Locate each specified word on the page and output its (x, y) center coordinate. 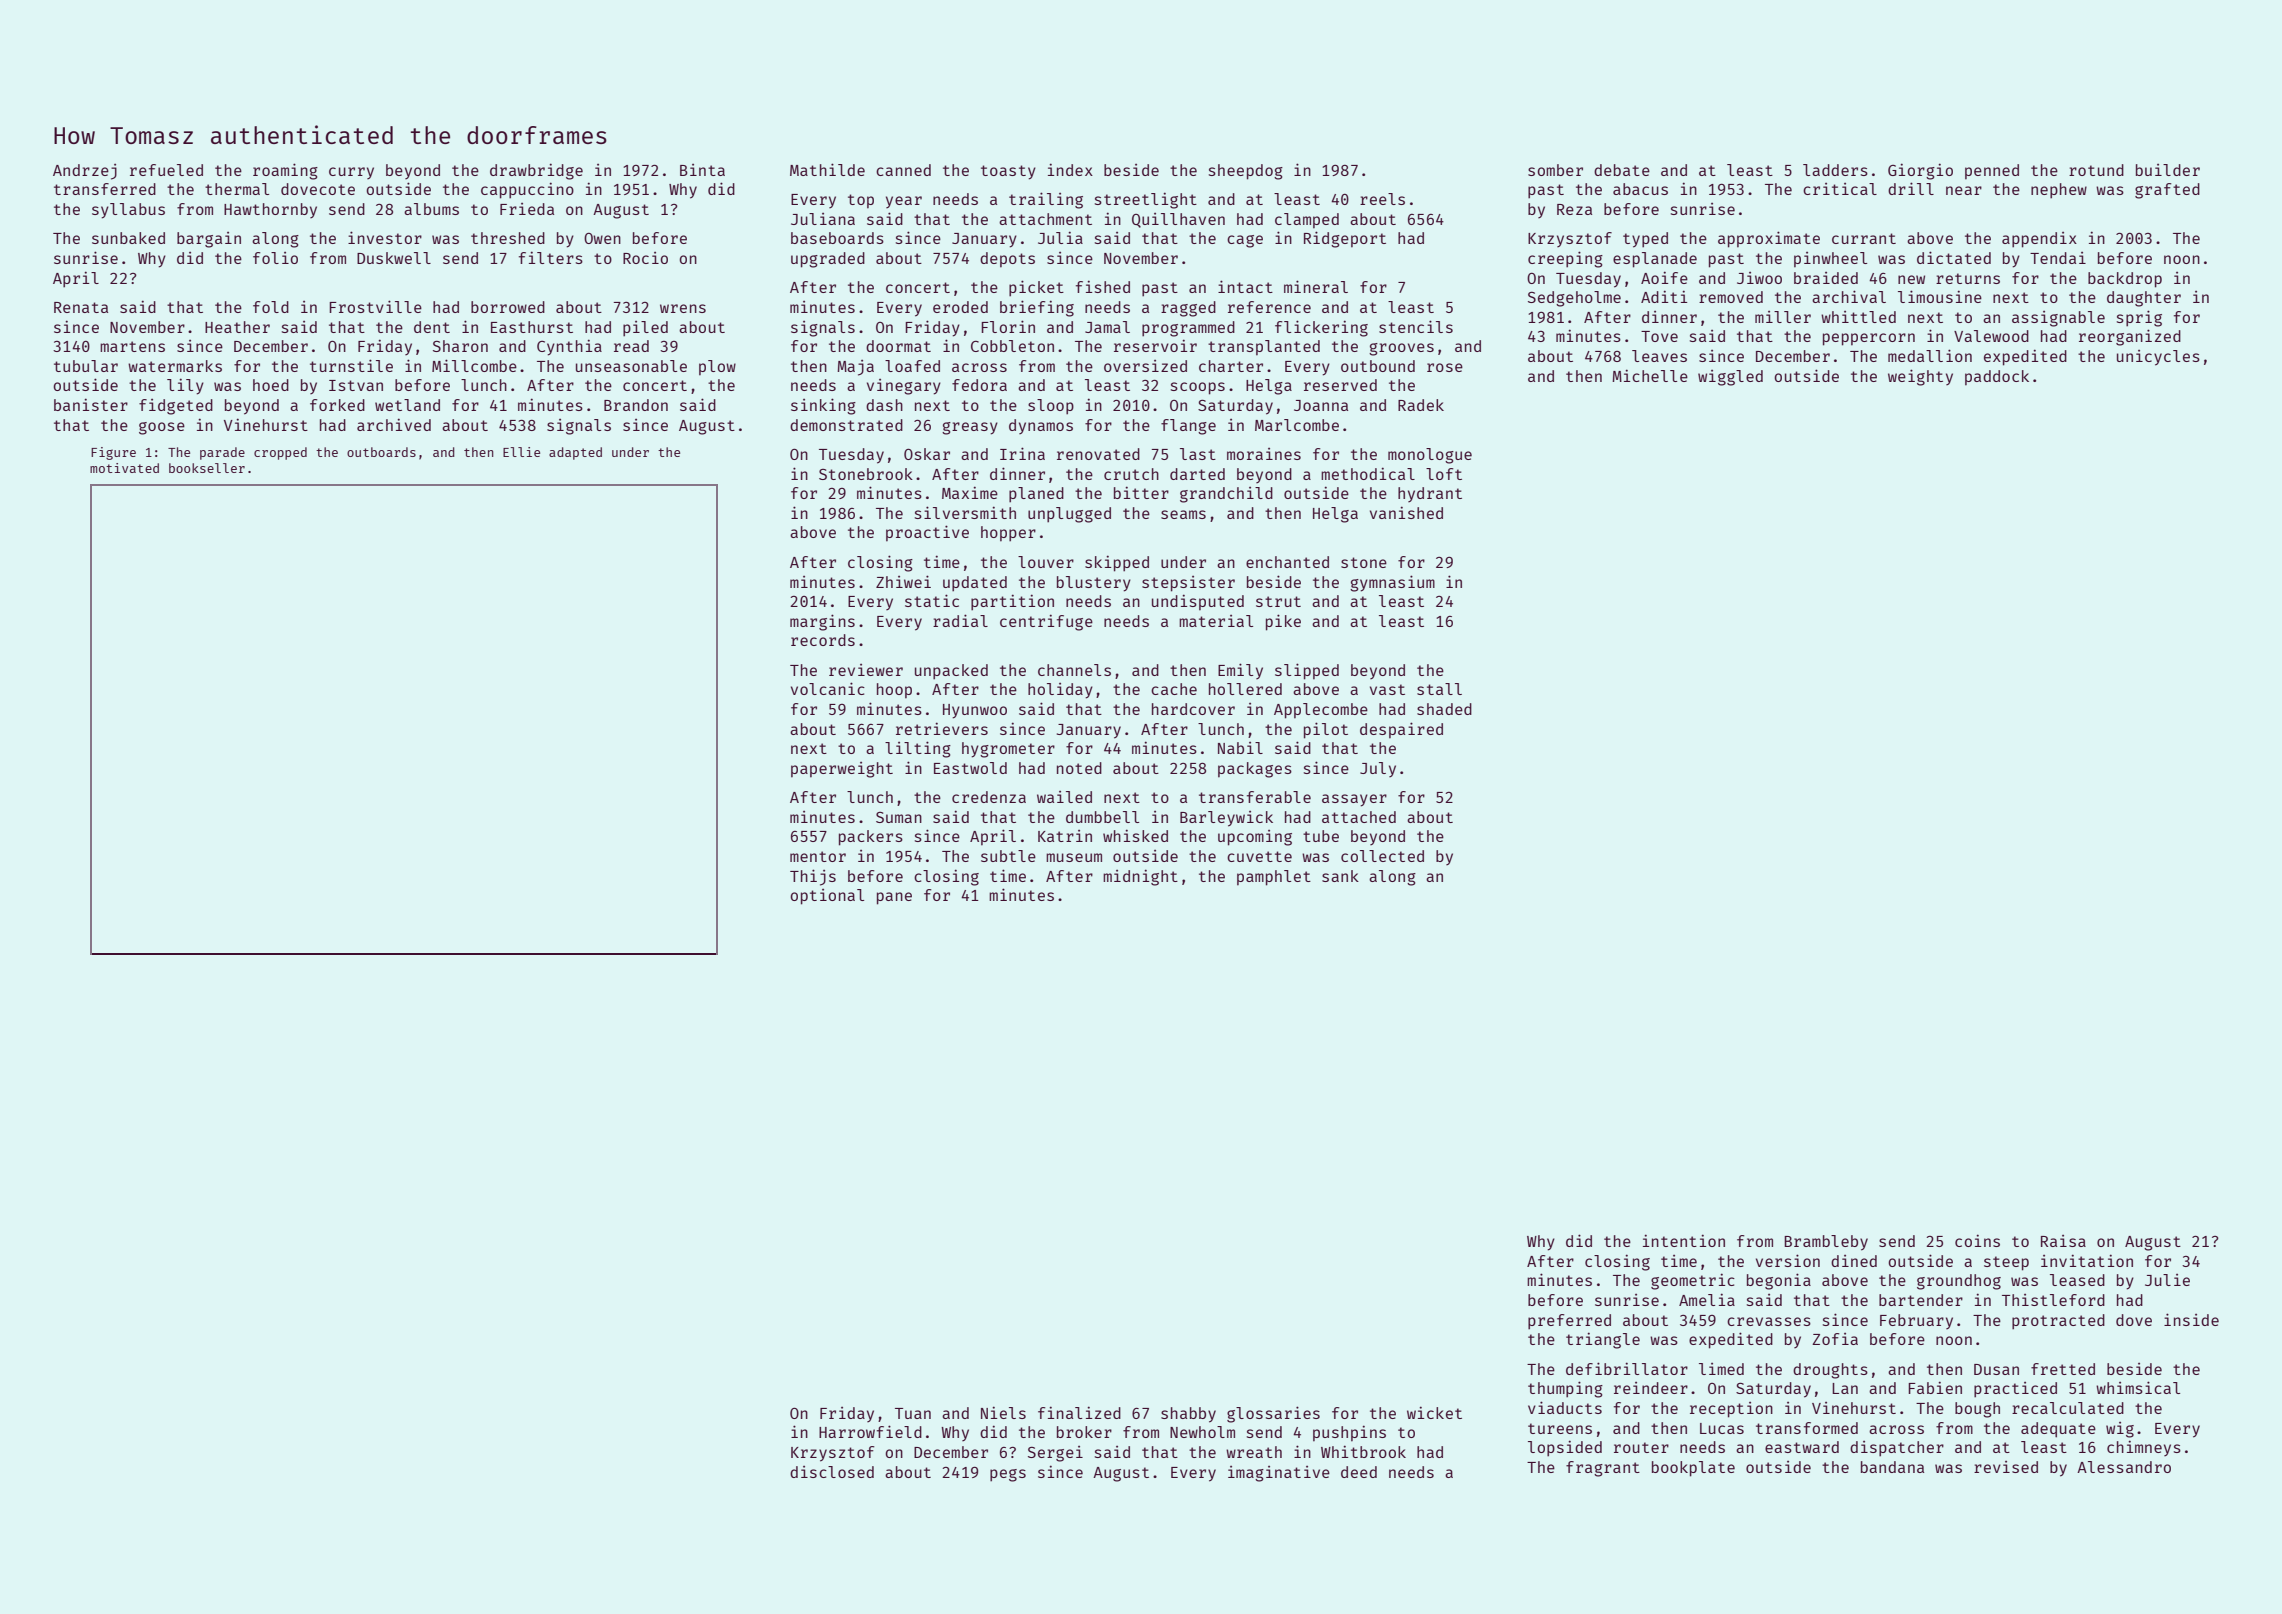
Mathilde (827, 169)
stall (1439, 689)
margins (822, 622)
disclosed (832, 1472)
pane (894, 898)
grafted (2167, 191)
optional (827, 897)
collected (1382, 856)
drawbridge (536, 171)
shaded (1444, 709)
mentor (818, 856)
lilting (918, 749)
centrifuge (1046, 622)
